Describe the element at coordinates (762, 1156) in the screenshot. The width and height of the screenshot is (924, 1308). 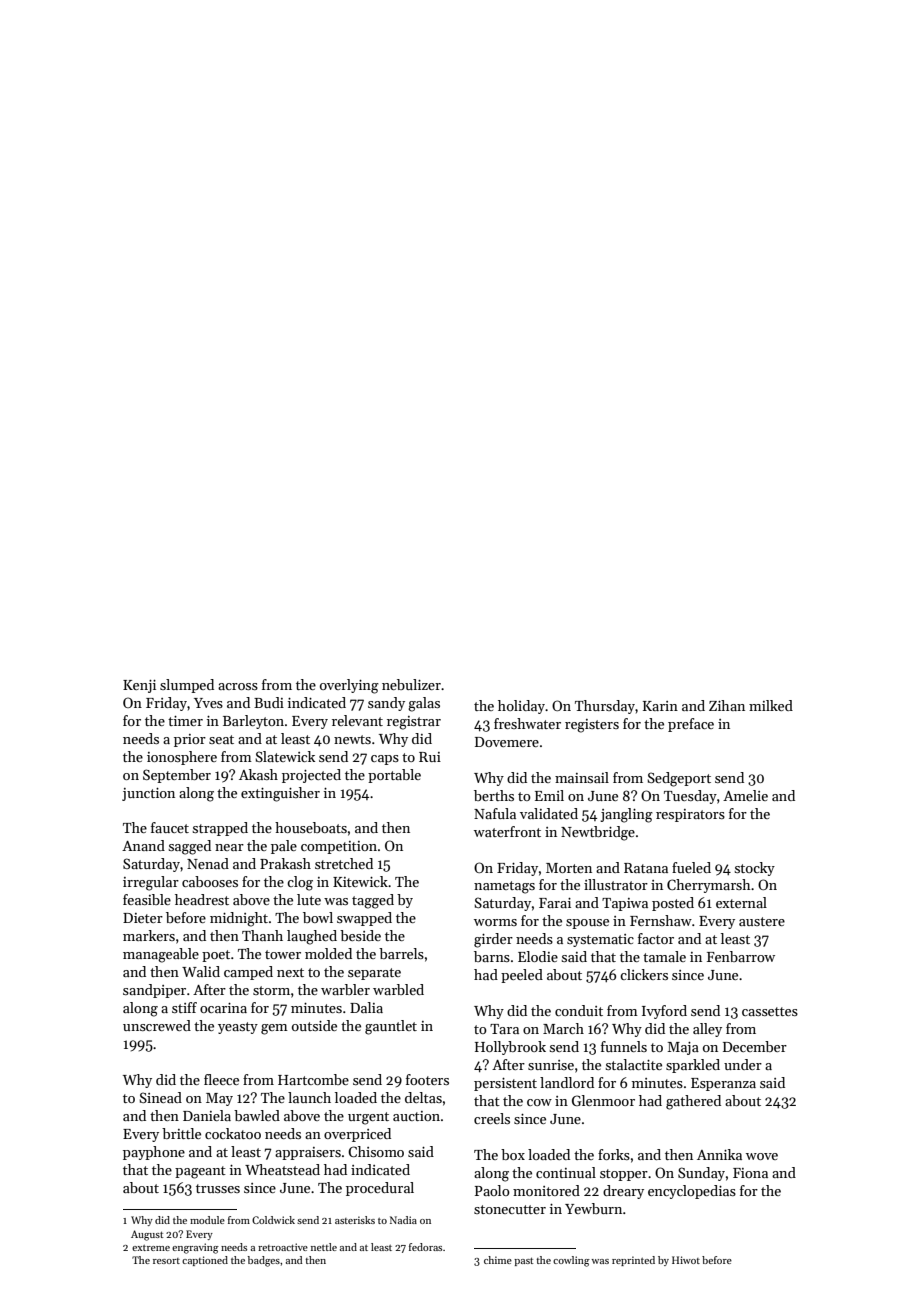
I see `wove` at that location.
